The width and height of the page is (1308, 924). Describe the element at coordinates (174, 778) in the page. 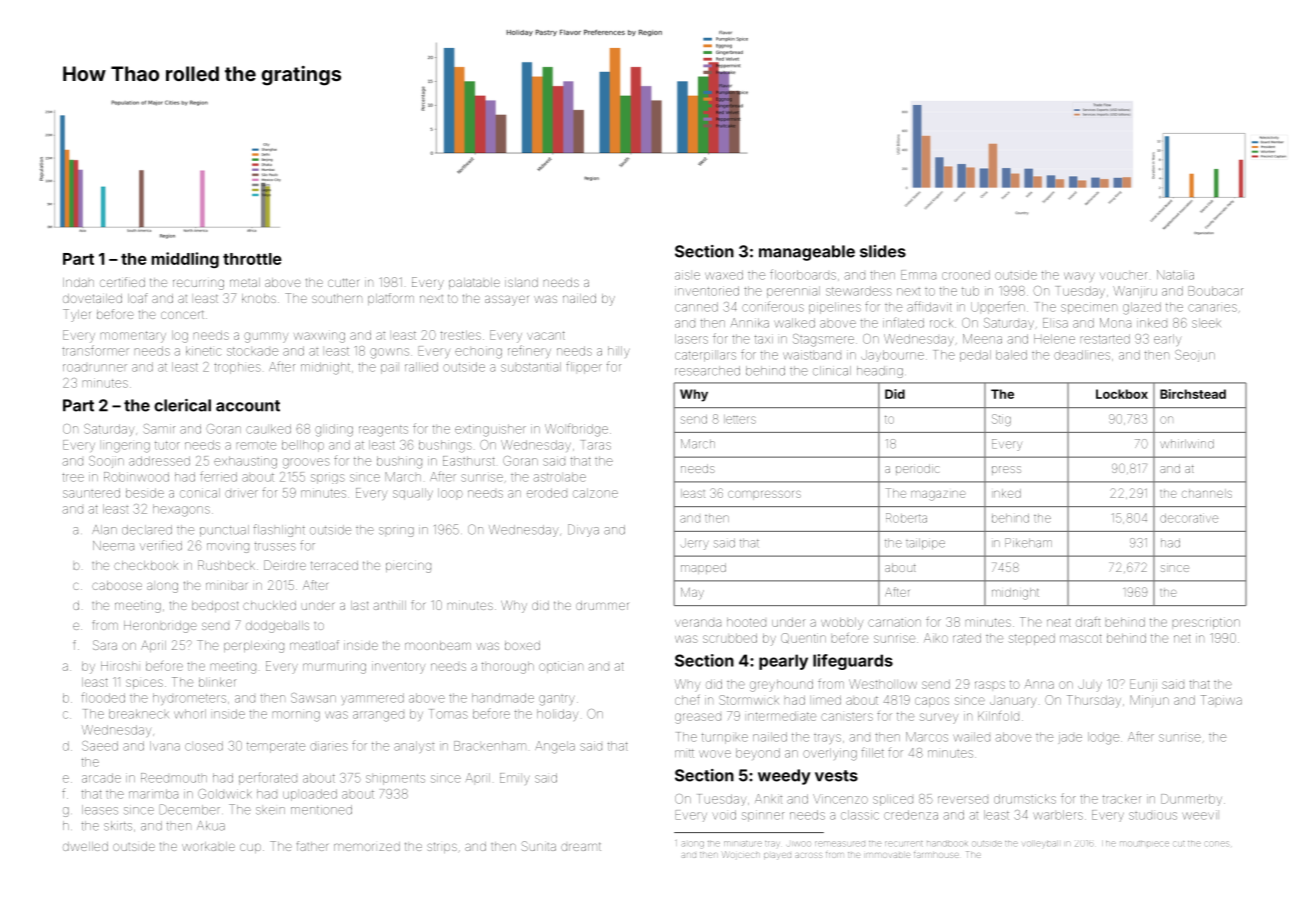

I see `Reedmouth` at that location.
